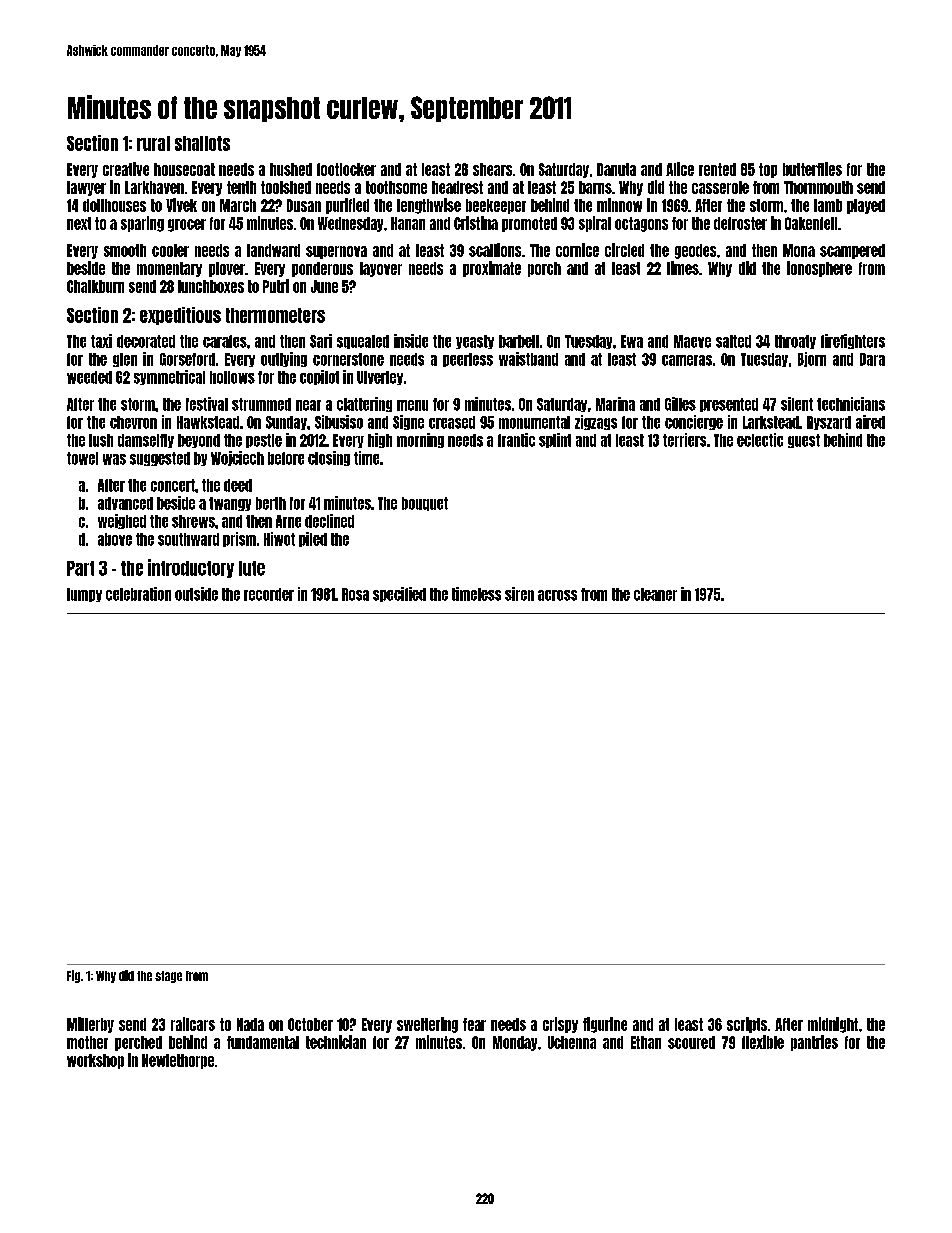 This screenshot has height=1233, width=952. I want to click on siren, so click(519, 594).
